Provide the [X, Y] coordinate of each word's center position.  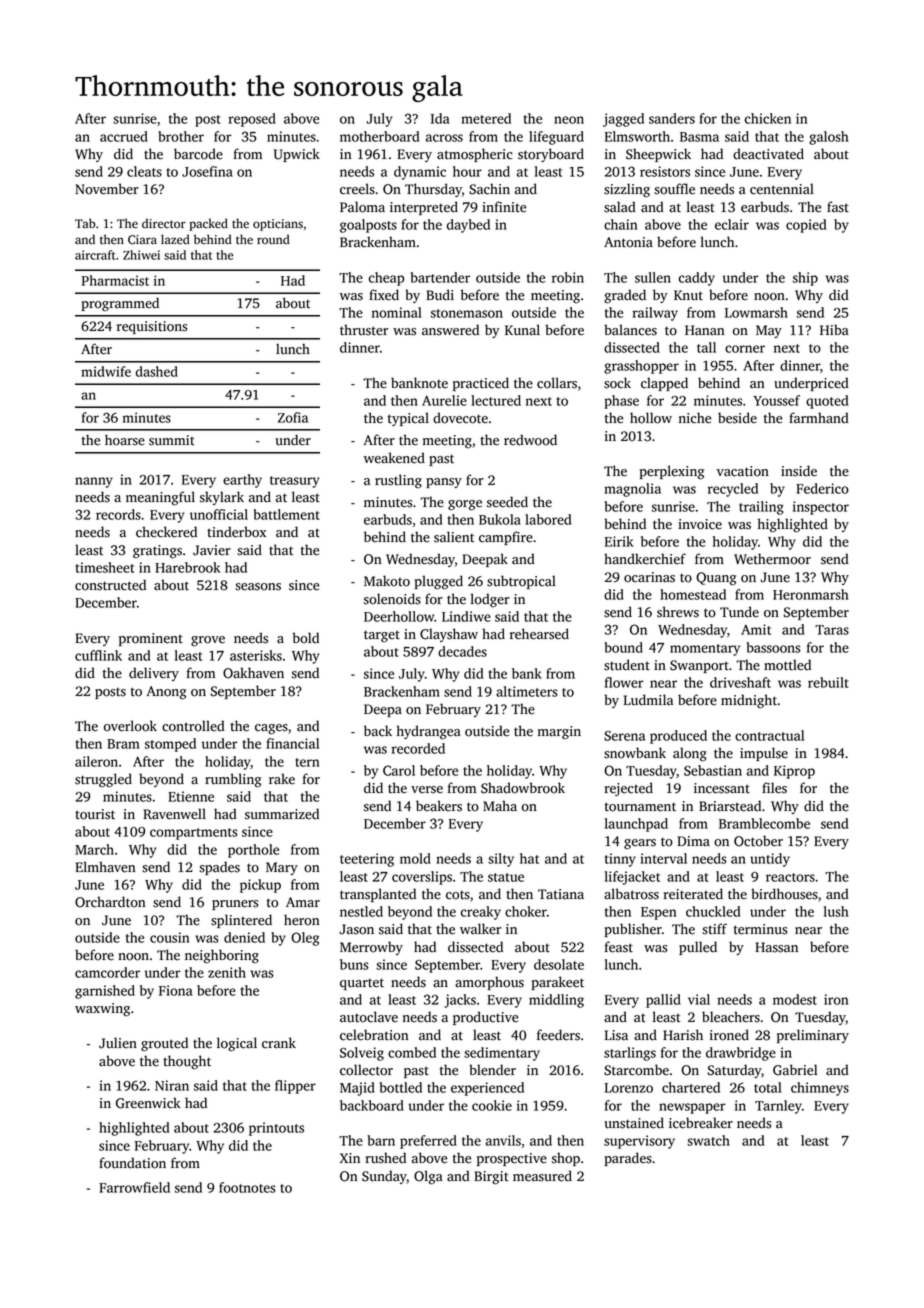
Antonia [628, 242]
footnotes [247, 1187]
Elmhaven [105, 867]
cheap [386, 279]
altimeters [527, 691]
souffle [674, 189]
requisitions [152, 327]
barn [381, 1140]
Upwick [297, 155]
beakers [439, 806]
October [758, 841]
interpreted [424, 208]
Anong [166, 693]
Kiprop [794, 772]
